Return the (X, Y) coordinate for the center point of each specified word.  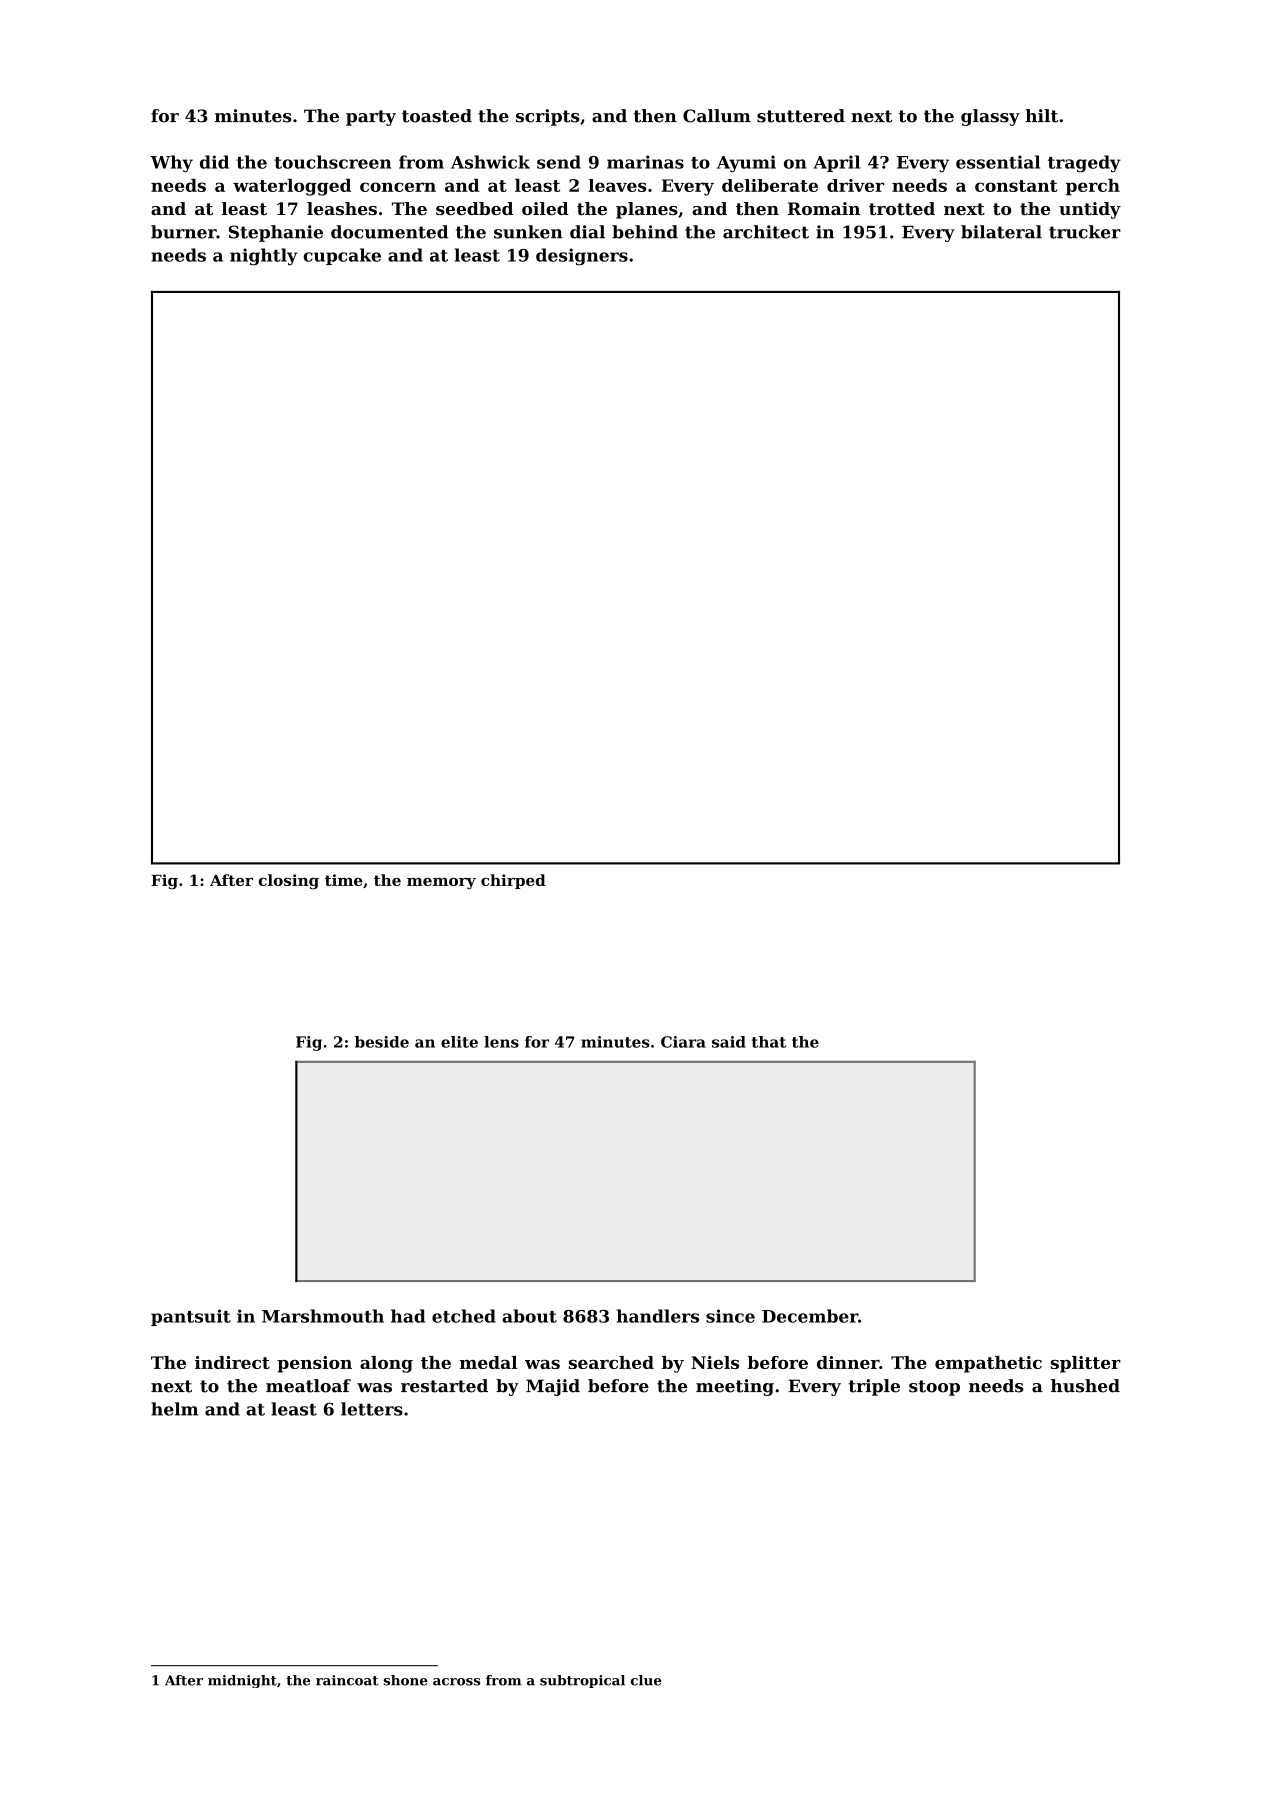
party (371, 118)
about (529, 1316)
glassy (990, 117)
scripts (548, 117)
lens (501, 1042)
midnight (242, 1681)
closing (289, 881)
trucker (1085, 232)
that (769, 1042)
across (456, 1682)
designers (582, 257)
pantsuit (191, 1317)
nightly (264, 257)
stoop (934, 1388)
